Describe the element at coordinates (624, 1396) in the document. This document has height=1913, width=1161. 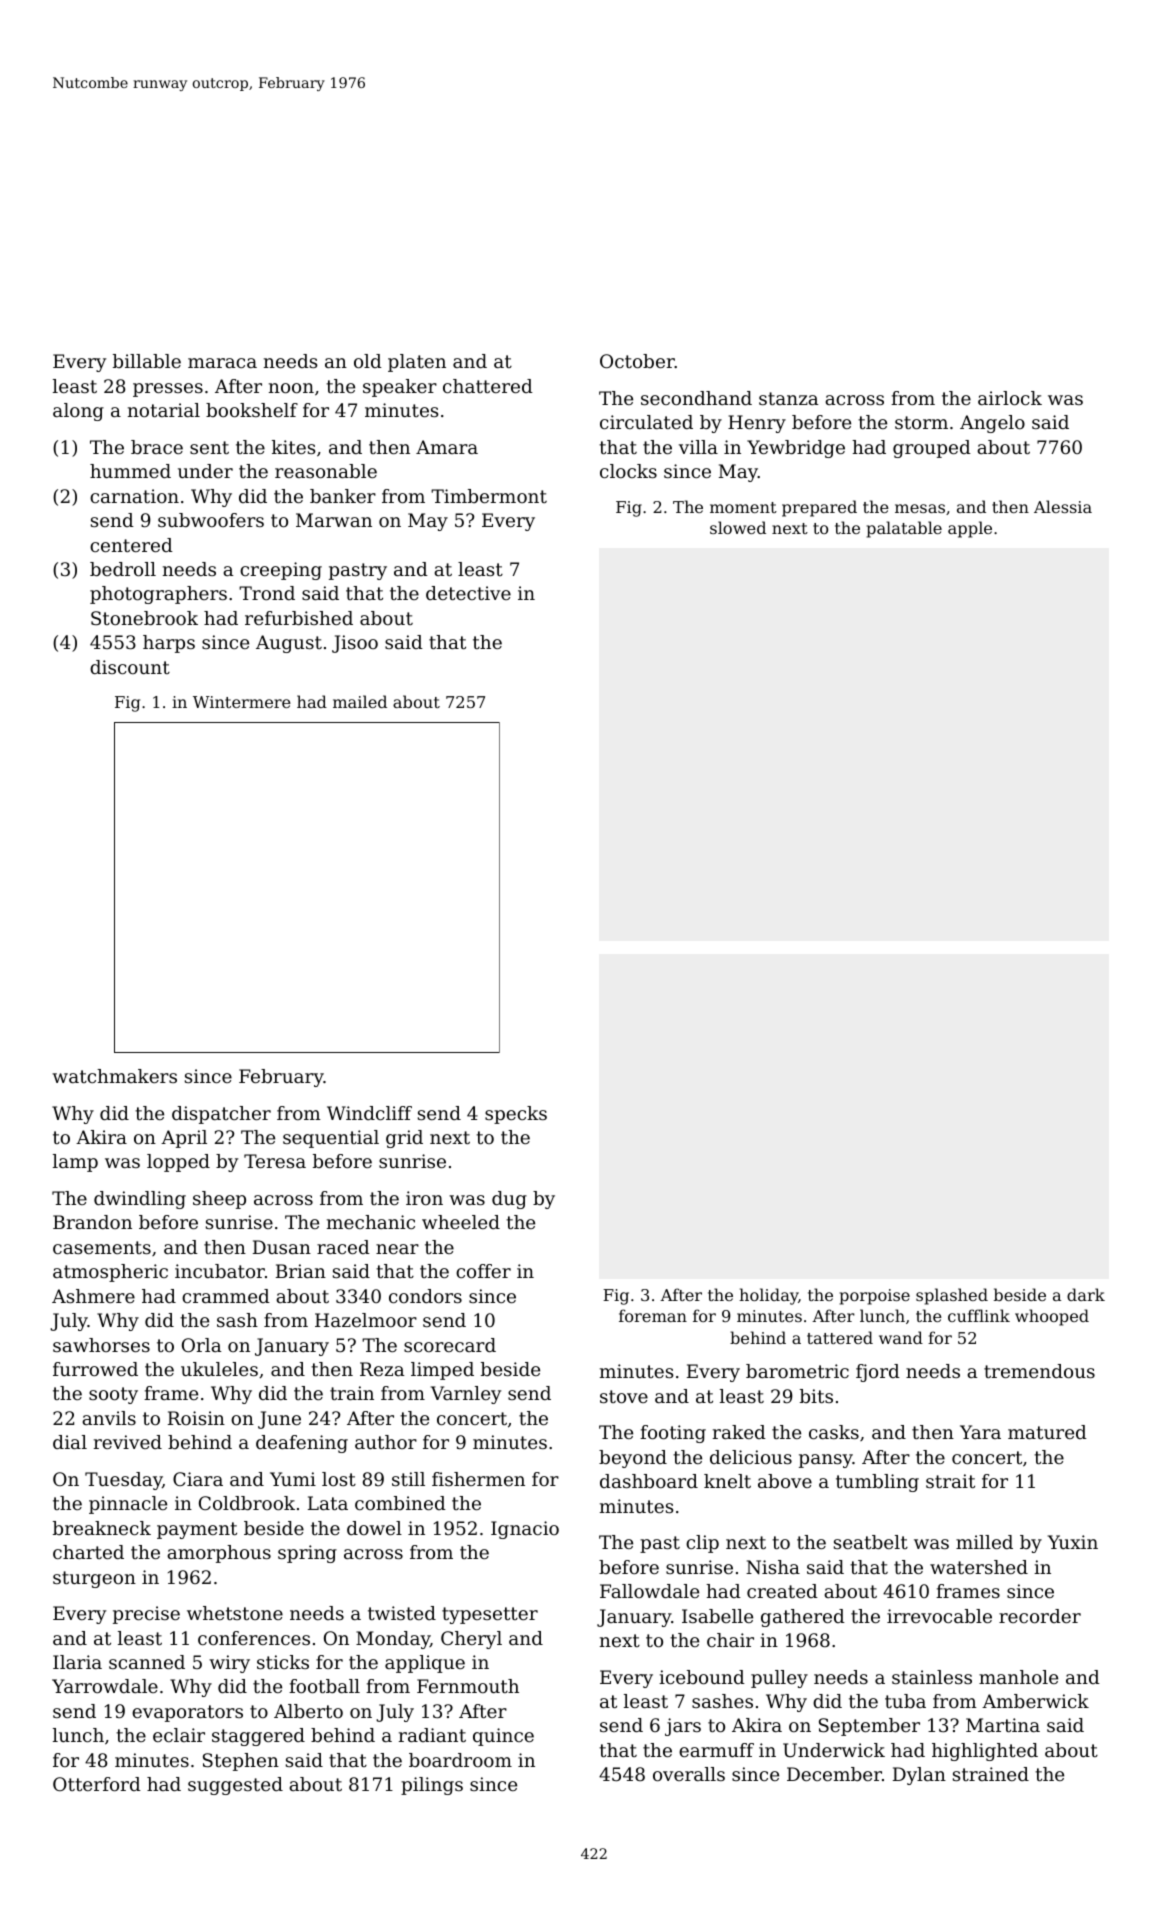
I see `stove` at that location.
